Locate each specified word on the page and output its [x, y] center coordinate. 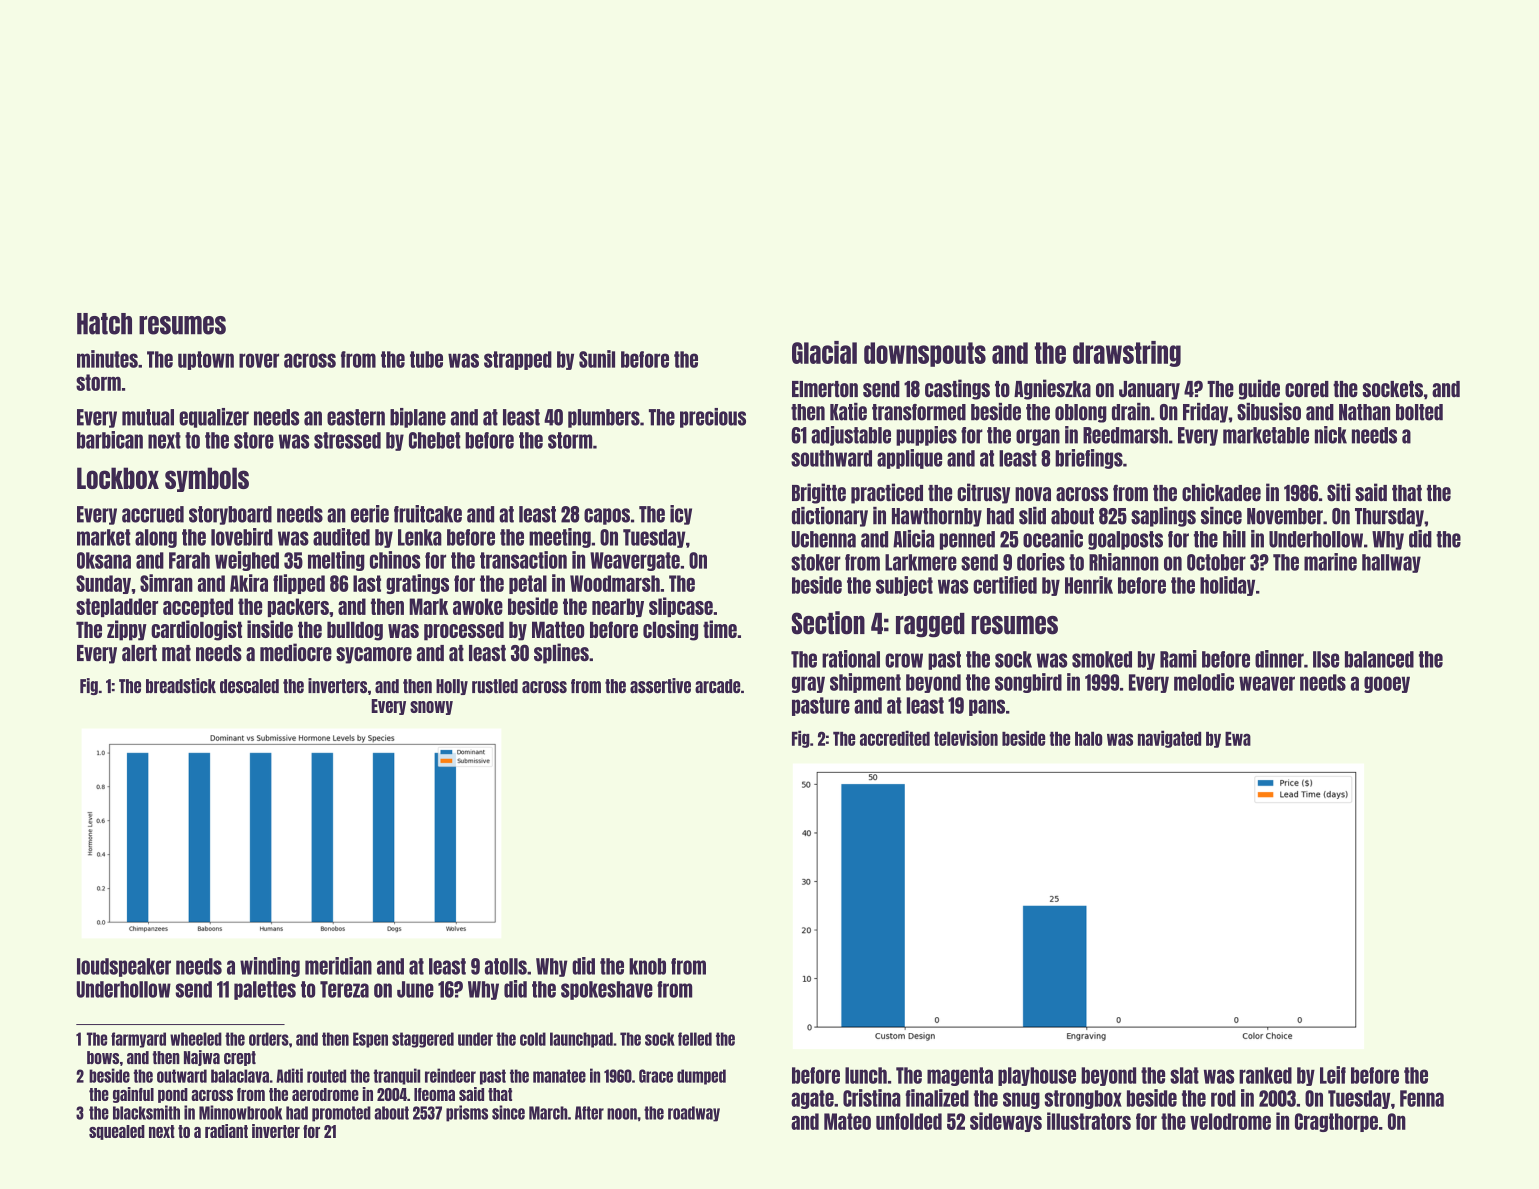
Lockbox [118, 478]
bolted [1419, 412]
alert [139, 653]
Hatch [104, 324]
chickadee [1221, 492]
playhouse [1037, 1076]
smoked [1102, 659]
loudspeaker [124, 967]
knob [647, 966]
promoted [341, 1114]
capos [607, 516]
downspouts [925, 354]
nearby [618, 607]
